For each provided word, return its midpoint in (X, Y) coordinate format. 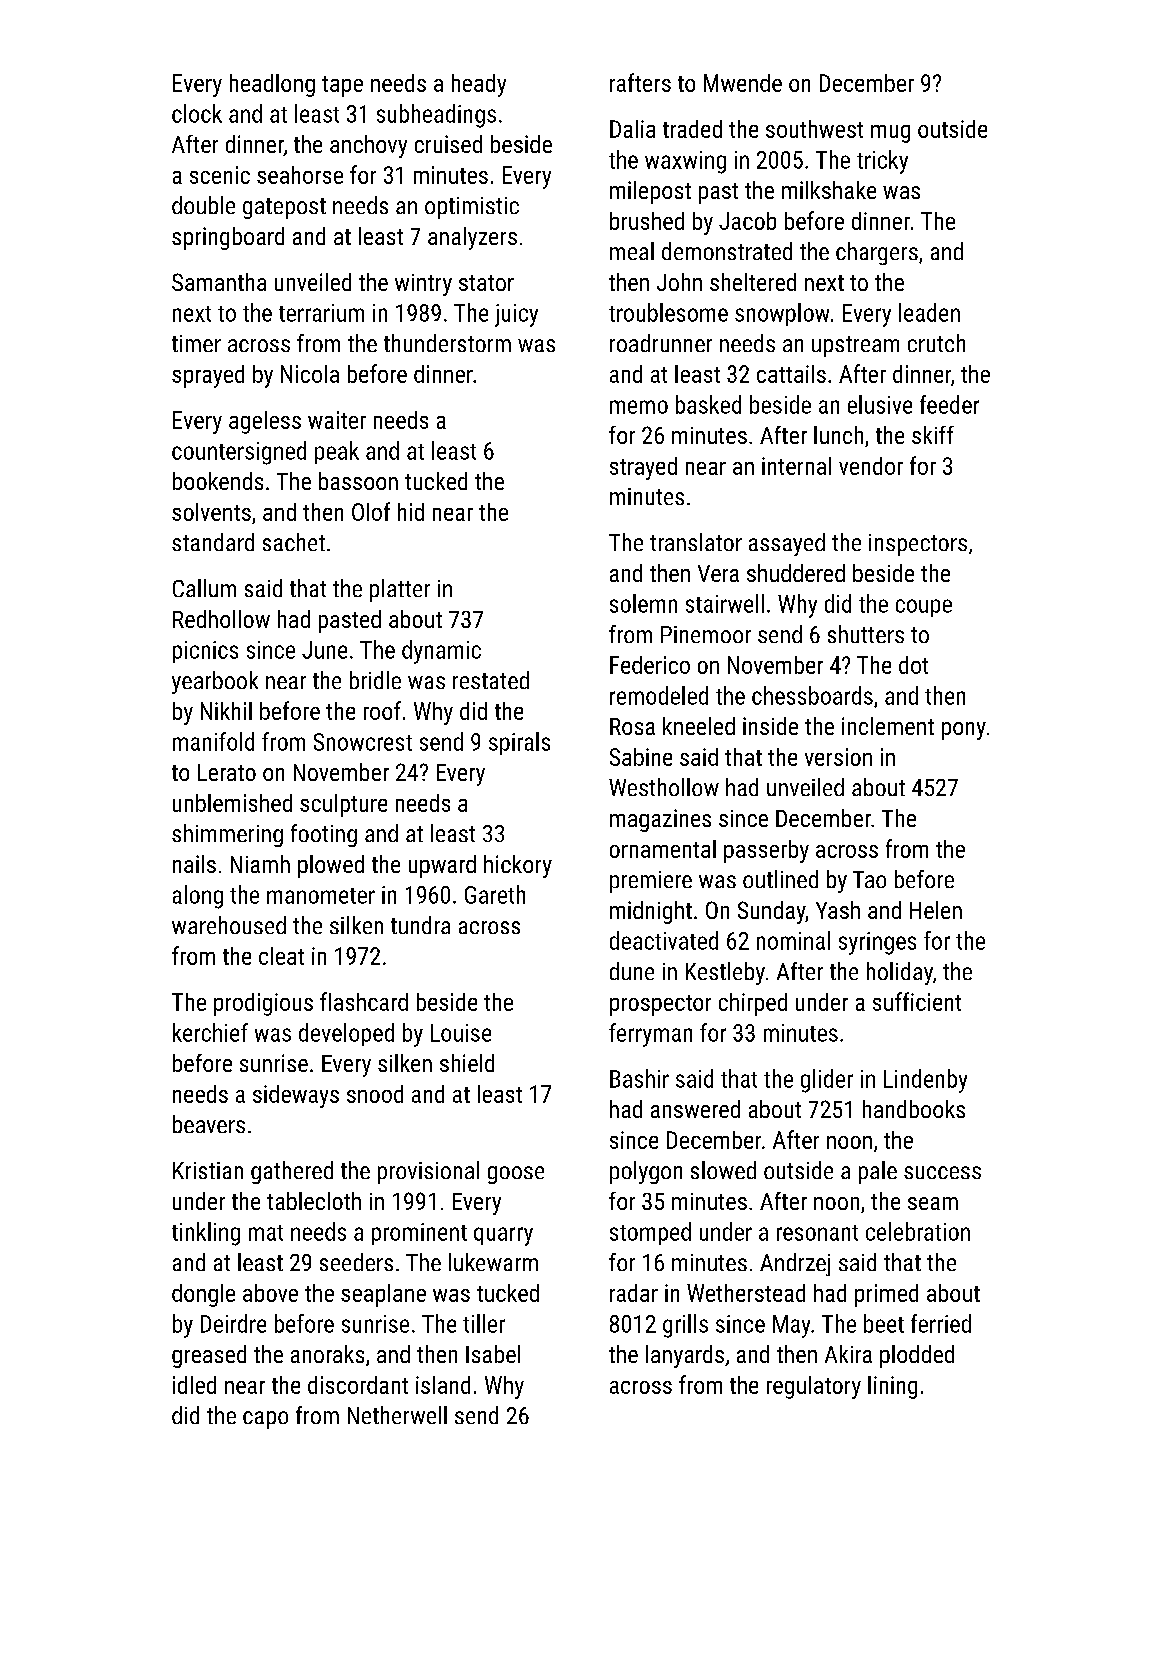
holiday (900, 973)
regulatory (814, 1387)
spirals (519, 743)
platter (400, 590)
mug (890, 134)
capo (265, 1420)
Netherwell (397, 1415)
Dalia (632, 129)
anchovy (368, 146)
